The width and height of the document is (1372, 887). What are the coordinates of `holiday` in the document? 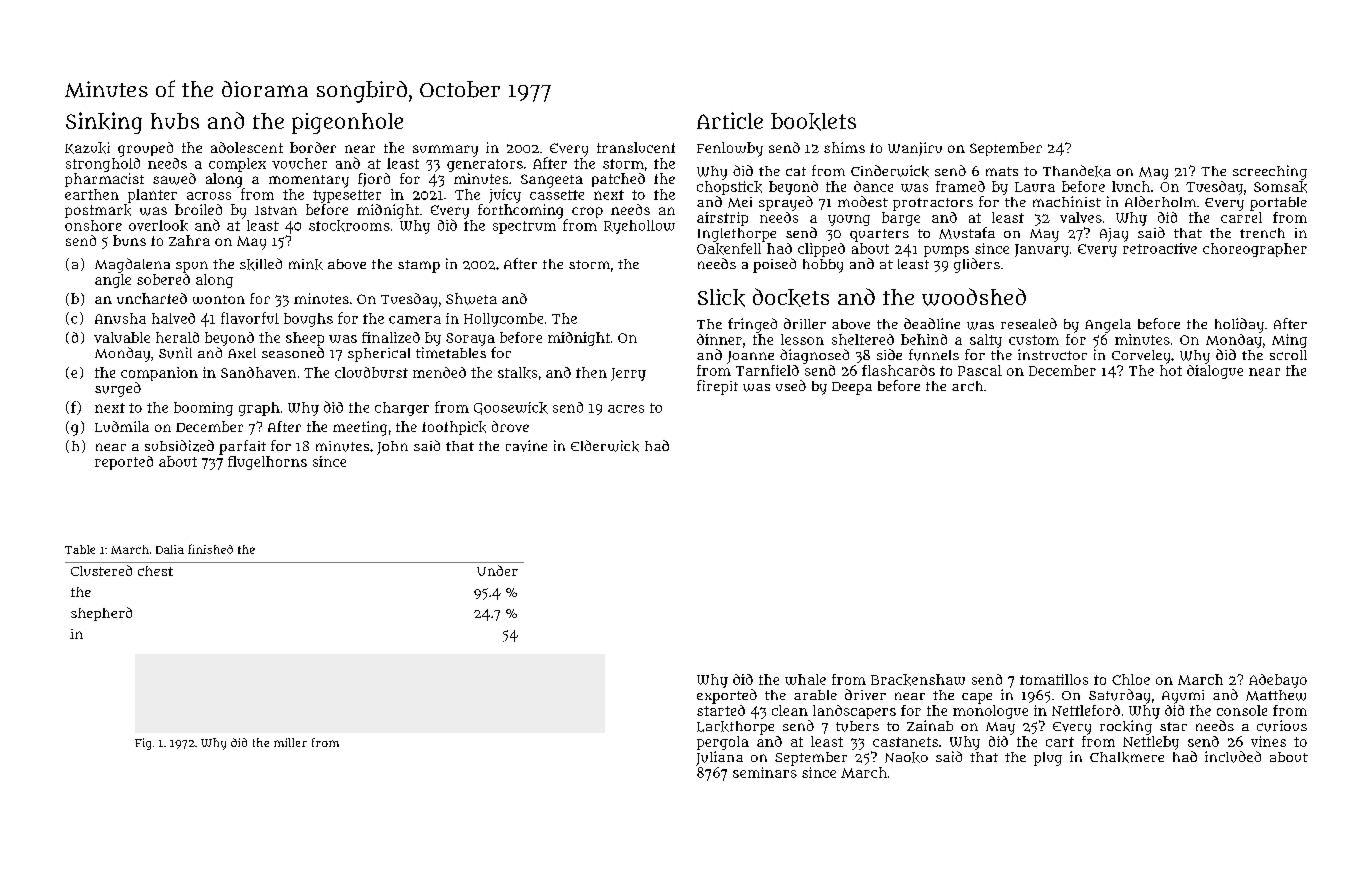 It's located at (1239, 325).
